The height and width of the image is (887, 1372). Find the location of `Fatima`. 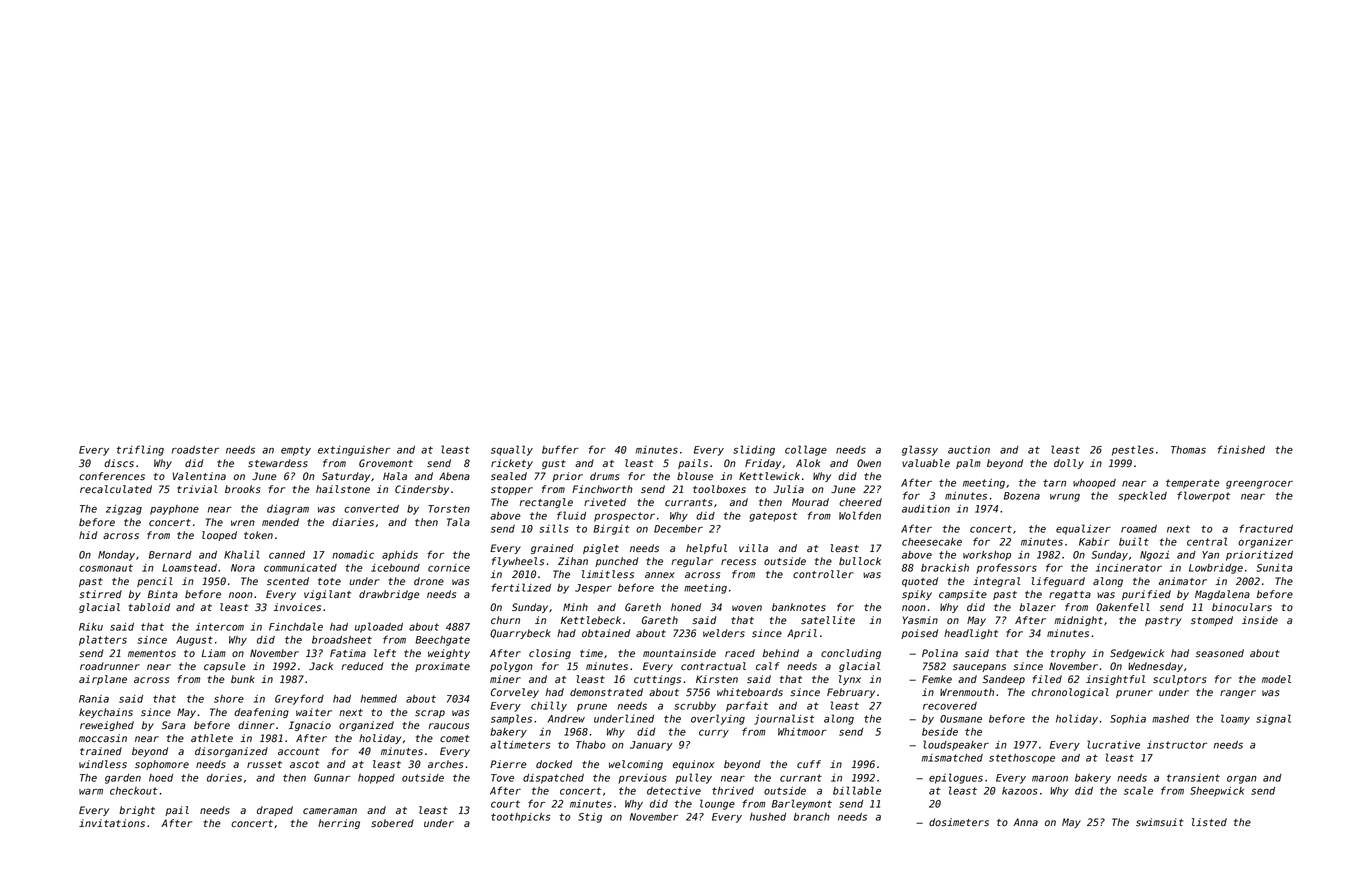

Fatima is located at coordinates (348, 653).
